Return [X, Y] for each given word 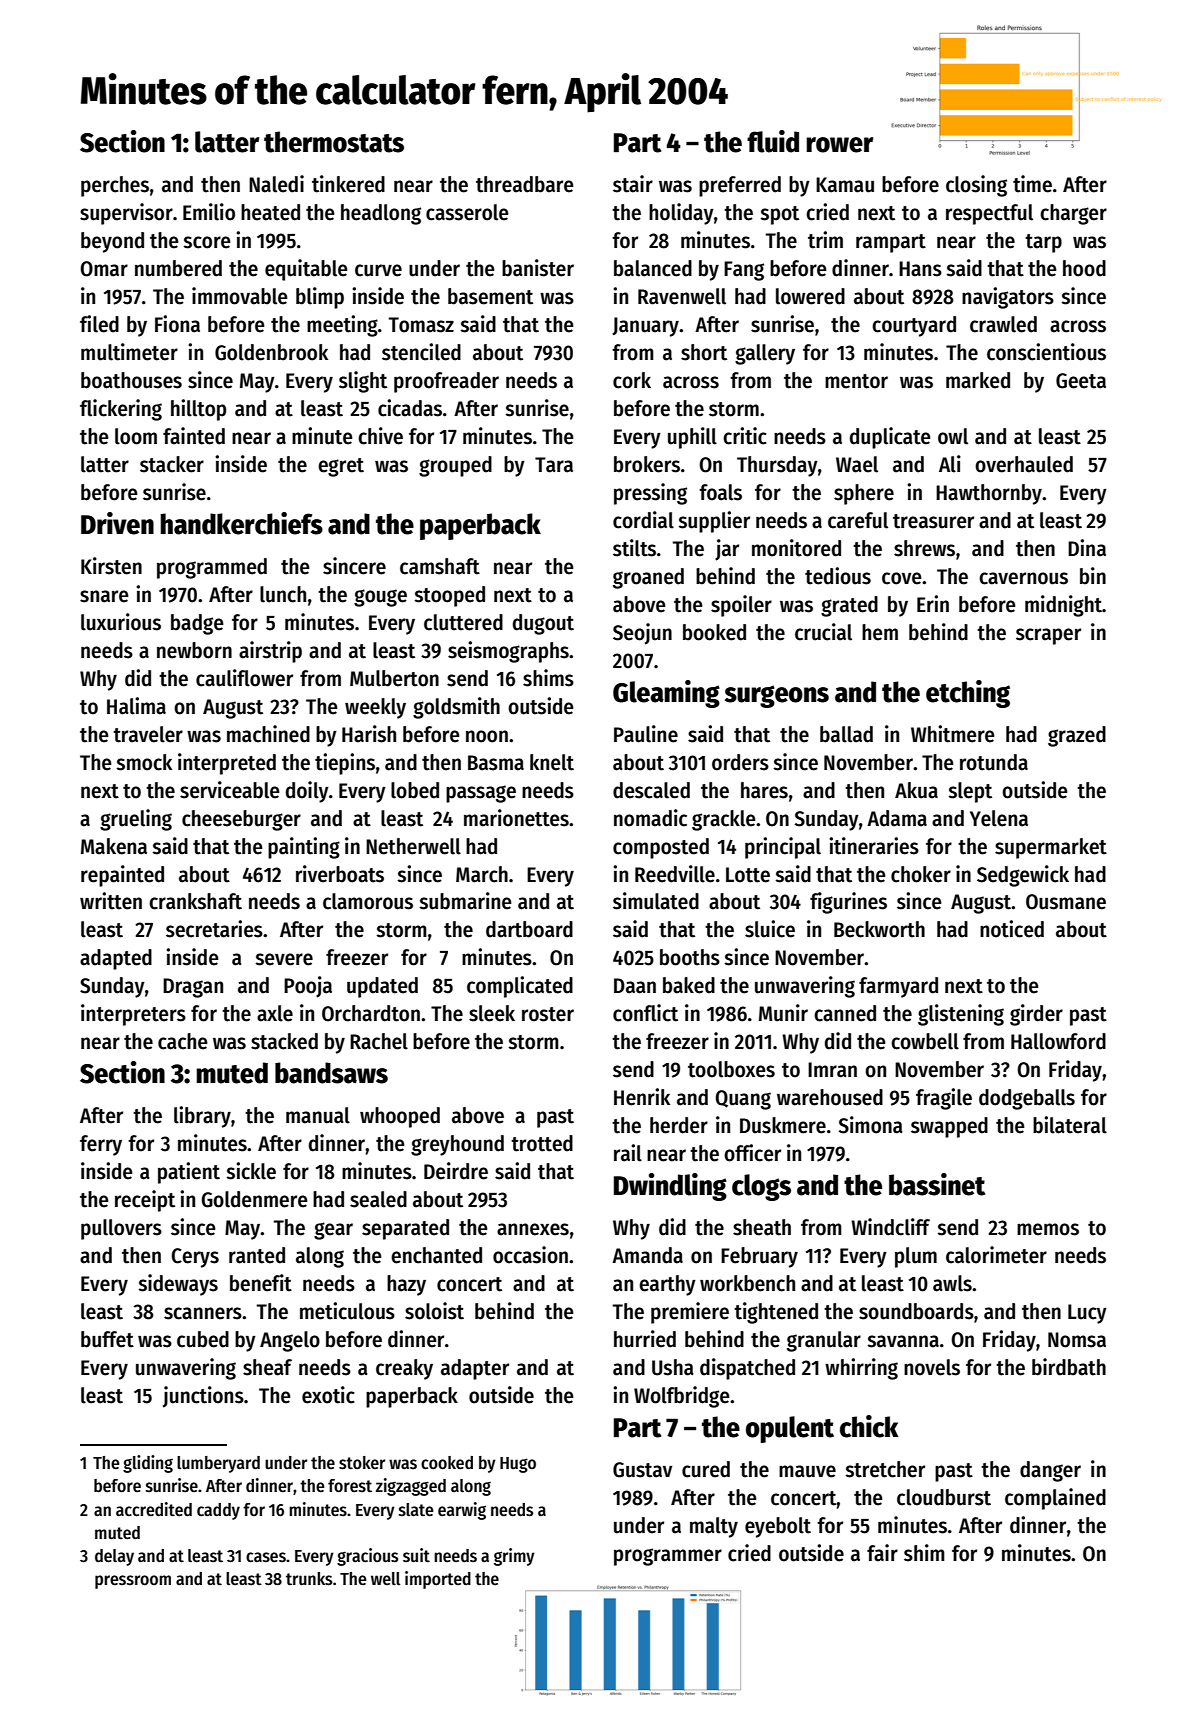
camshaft [440, 566]
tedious [838, 576]
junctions [203, 1397]
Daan [635, 986]
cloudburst [944, 1497]
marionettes [516, 818]
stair [633, 184]
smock [144, 762]
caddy [218, 1511]
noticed [1012, 929]
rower [839, 145]
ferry [101, 1145]
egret [341, 467]
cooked [447, 1463]
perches [115, 186]
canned [845, 1013]
